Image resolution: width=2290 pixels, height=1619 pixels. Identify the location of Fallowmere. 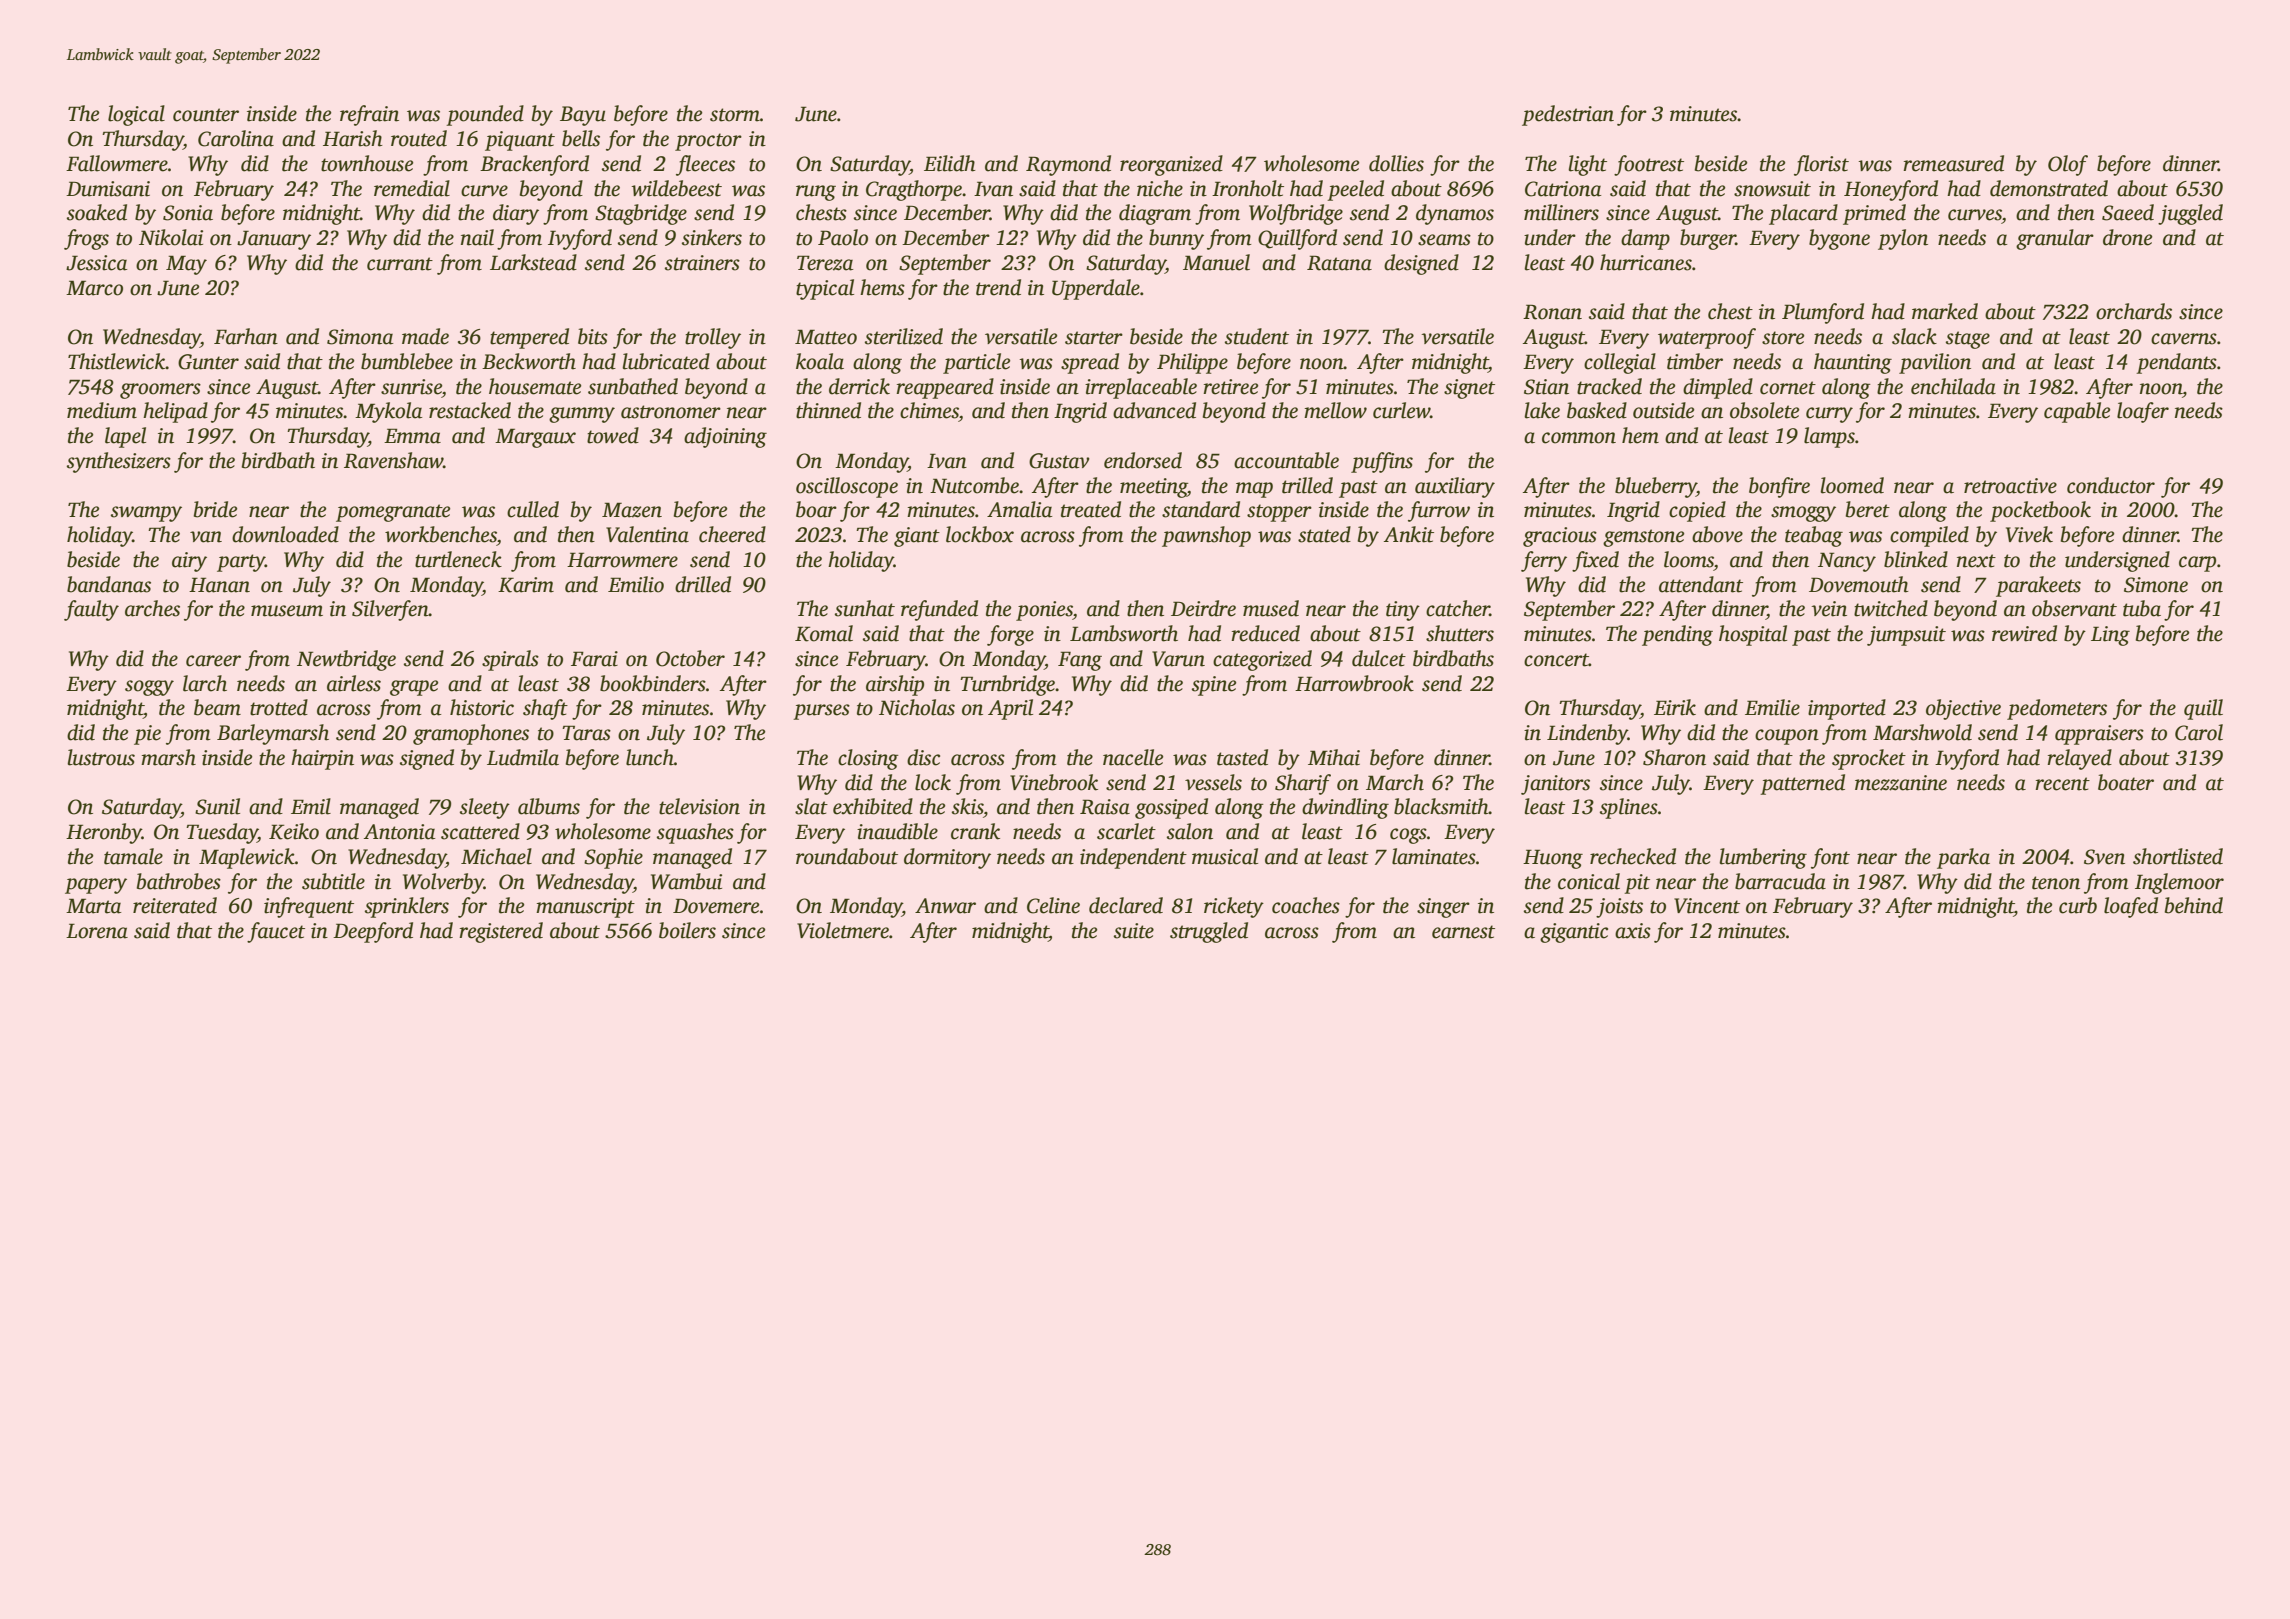
(117, 163).
